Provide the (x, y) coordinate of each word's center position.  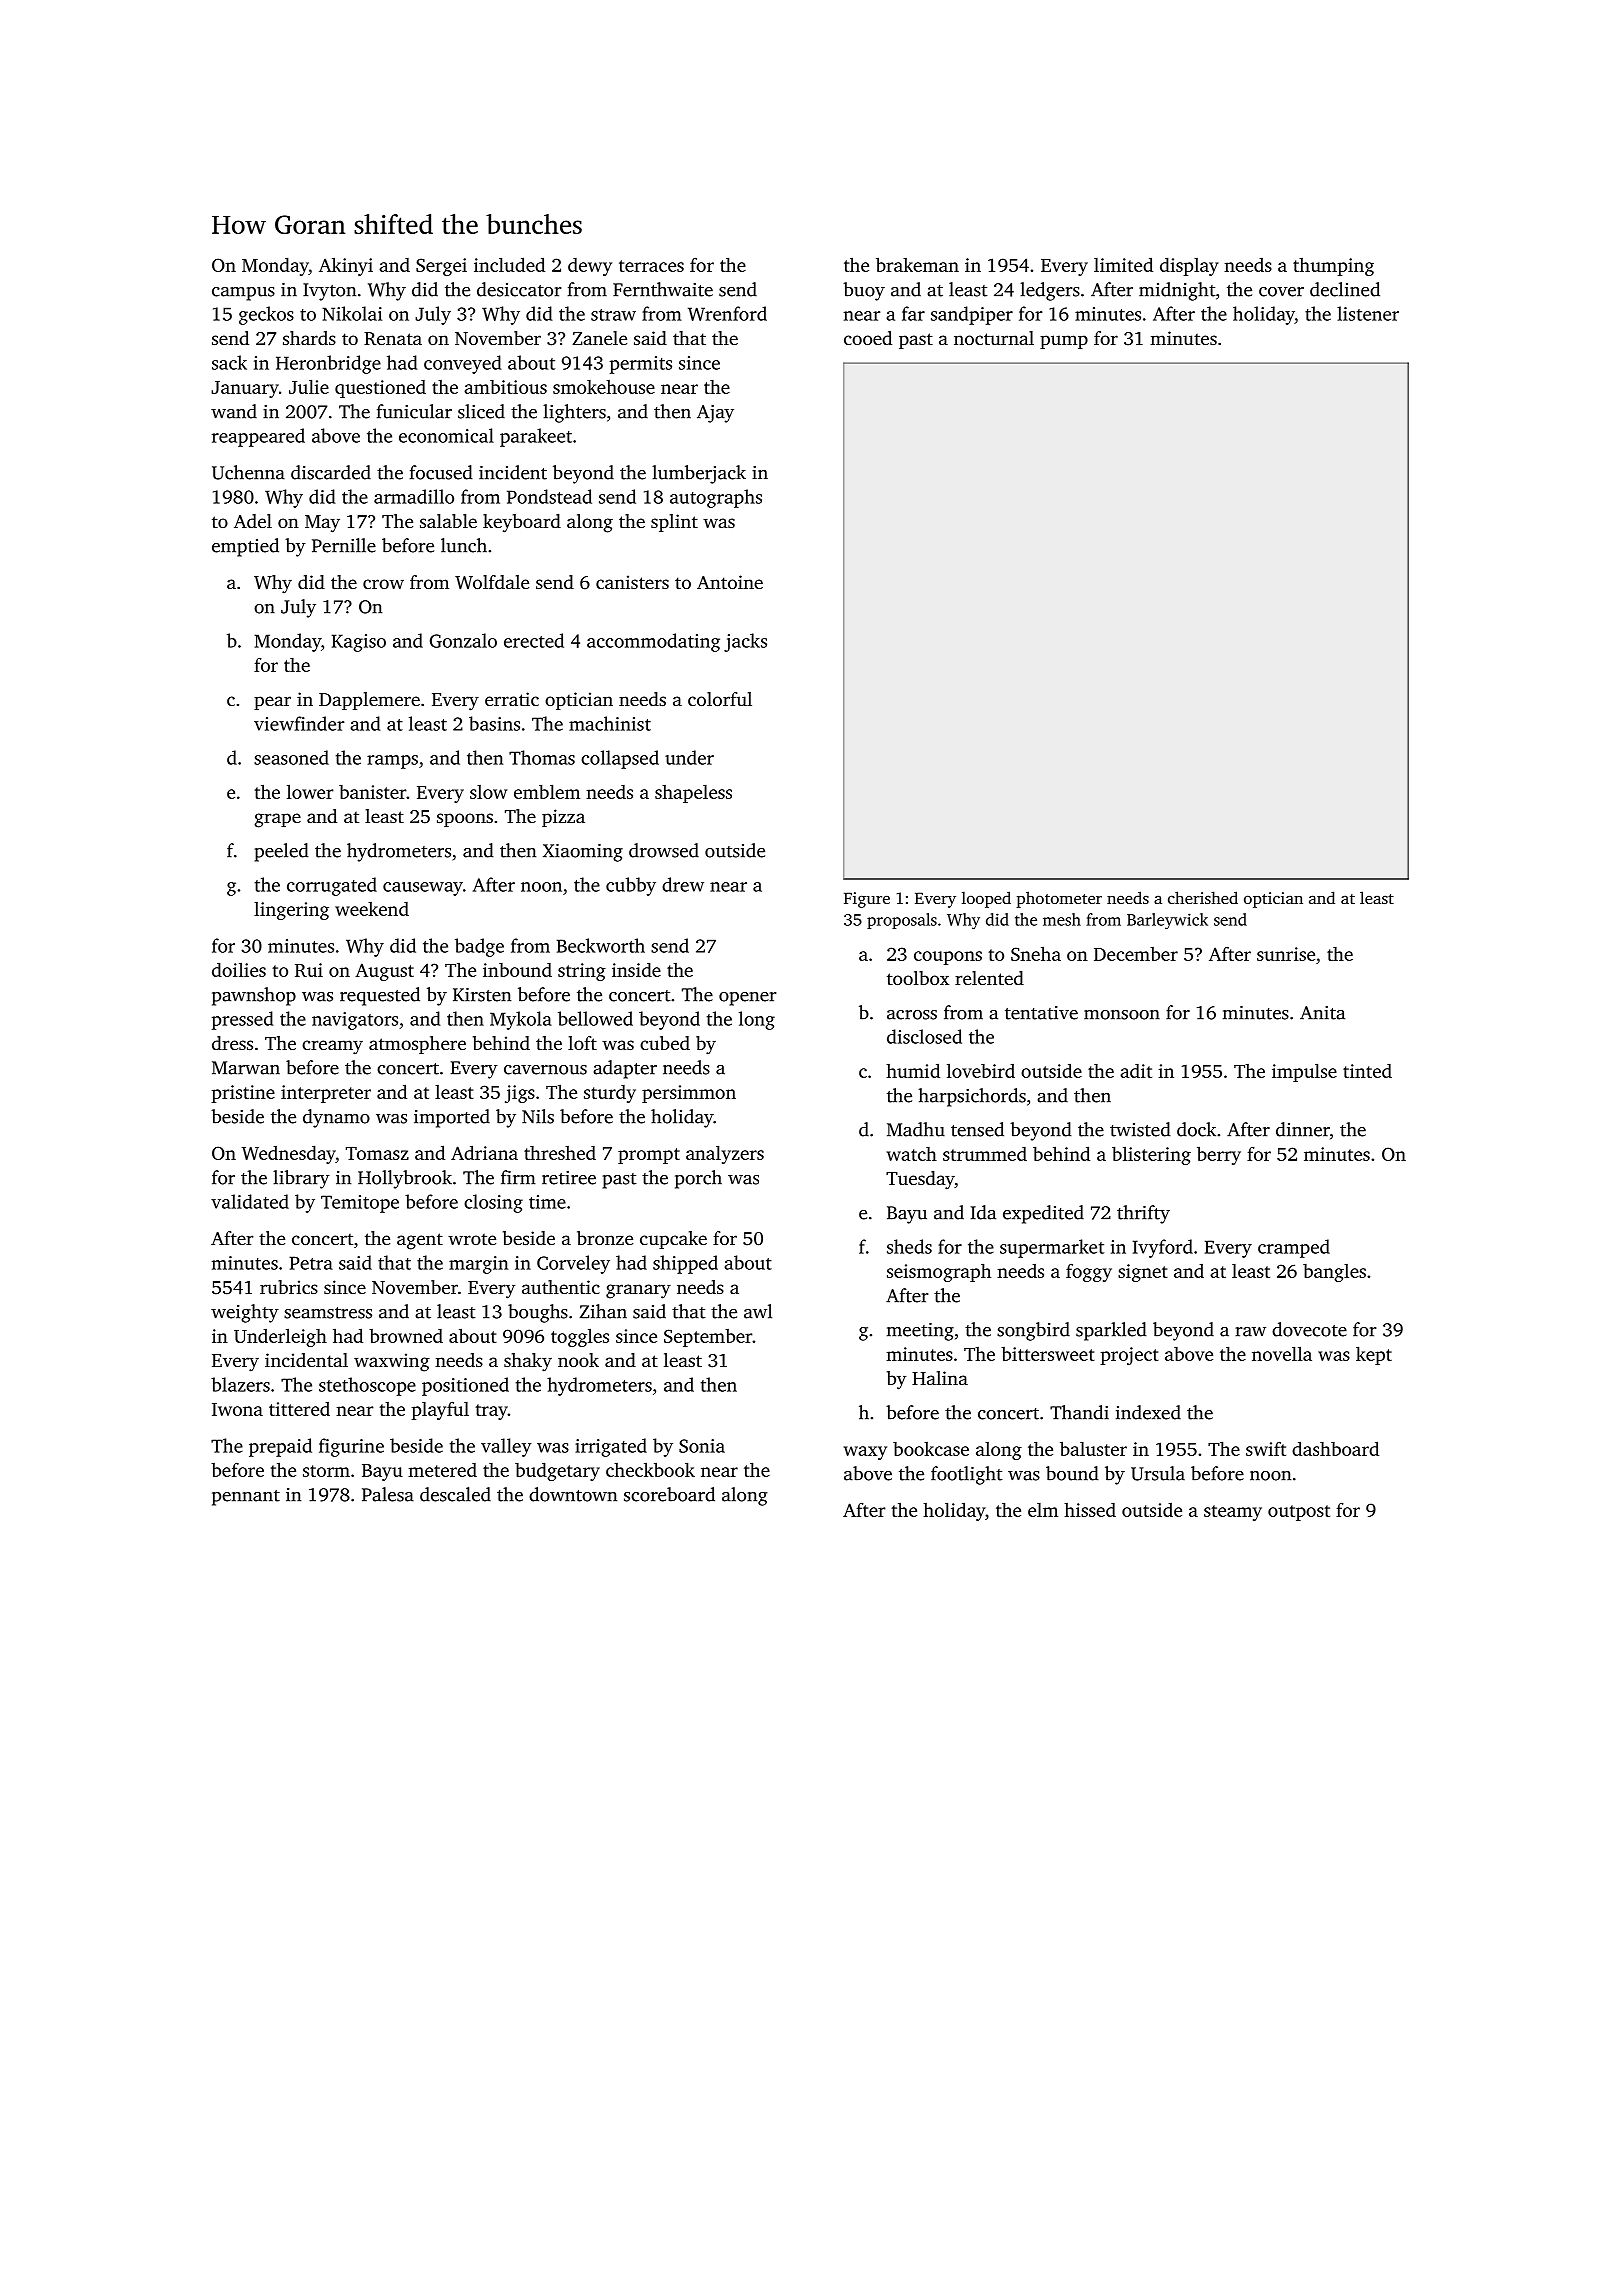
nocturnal (994, 338)
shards (309, 338)
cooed (868, 338)
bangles (1334, 1273)
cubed (665, 1043)
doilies (239, 969)
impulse (1304, 1072)
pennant (246, 1498)
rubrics (289, 1287)
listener (1368, 313)
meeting (920, 1332)
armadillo (414, 496)
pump (1064, 342)
